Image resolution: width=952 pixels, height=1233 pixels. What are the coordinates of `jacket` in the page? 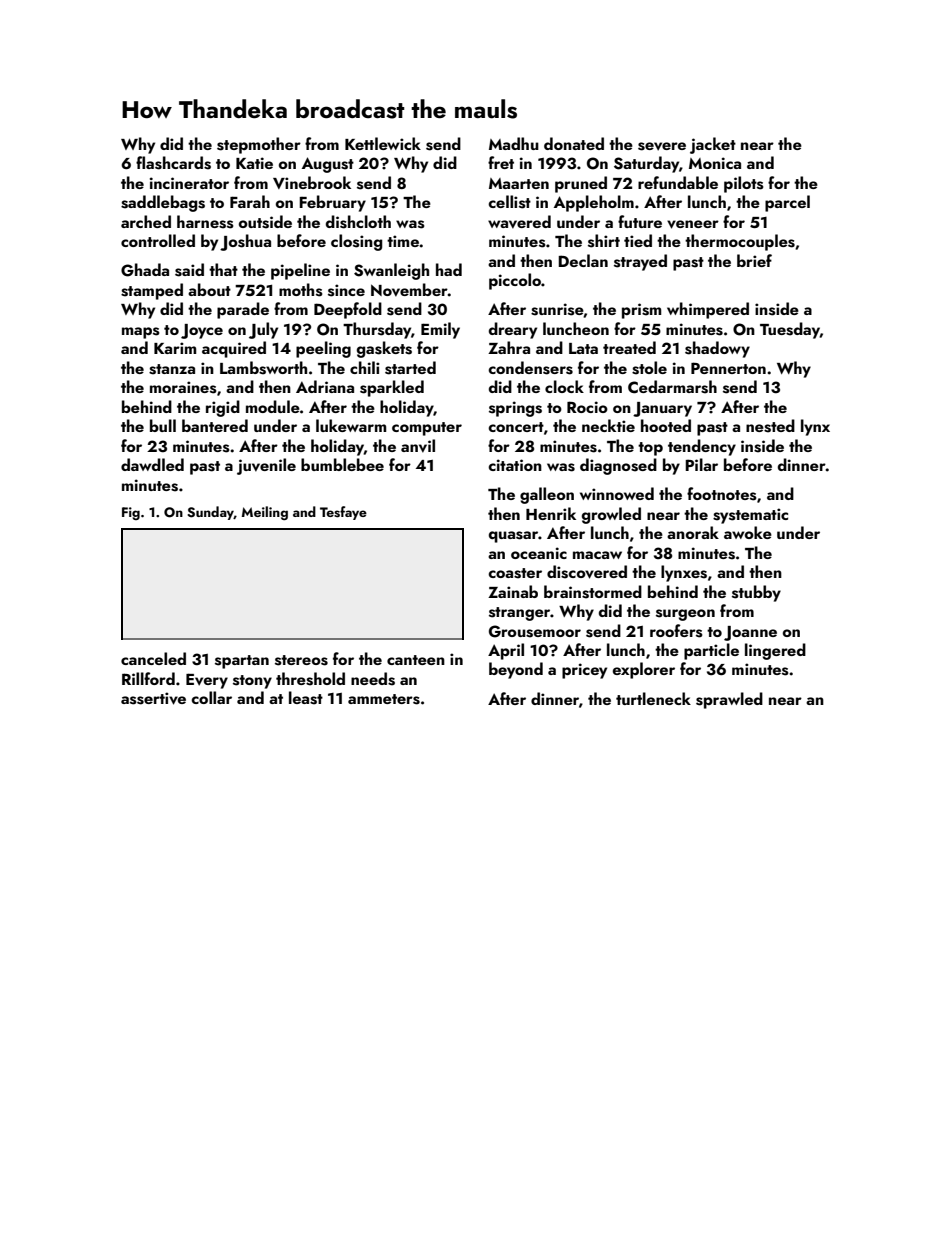 It's located at (713, 145).
